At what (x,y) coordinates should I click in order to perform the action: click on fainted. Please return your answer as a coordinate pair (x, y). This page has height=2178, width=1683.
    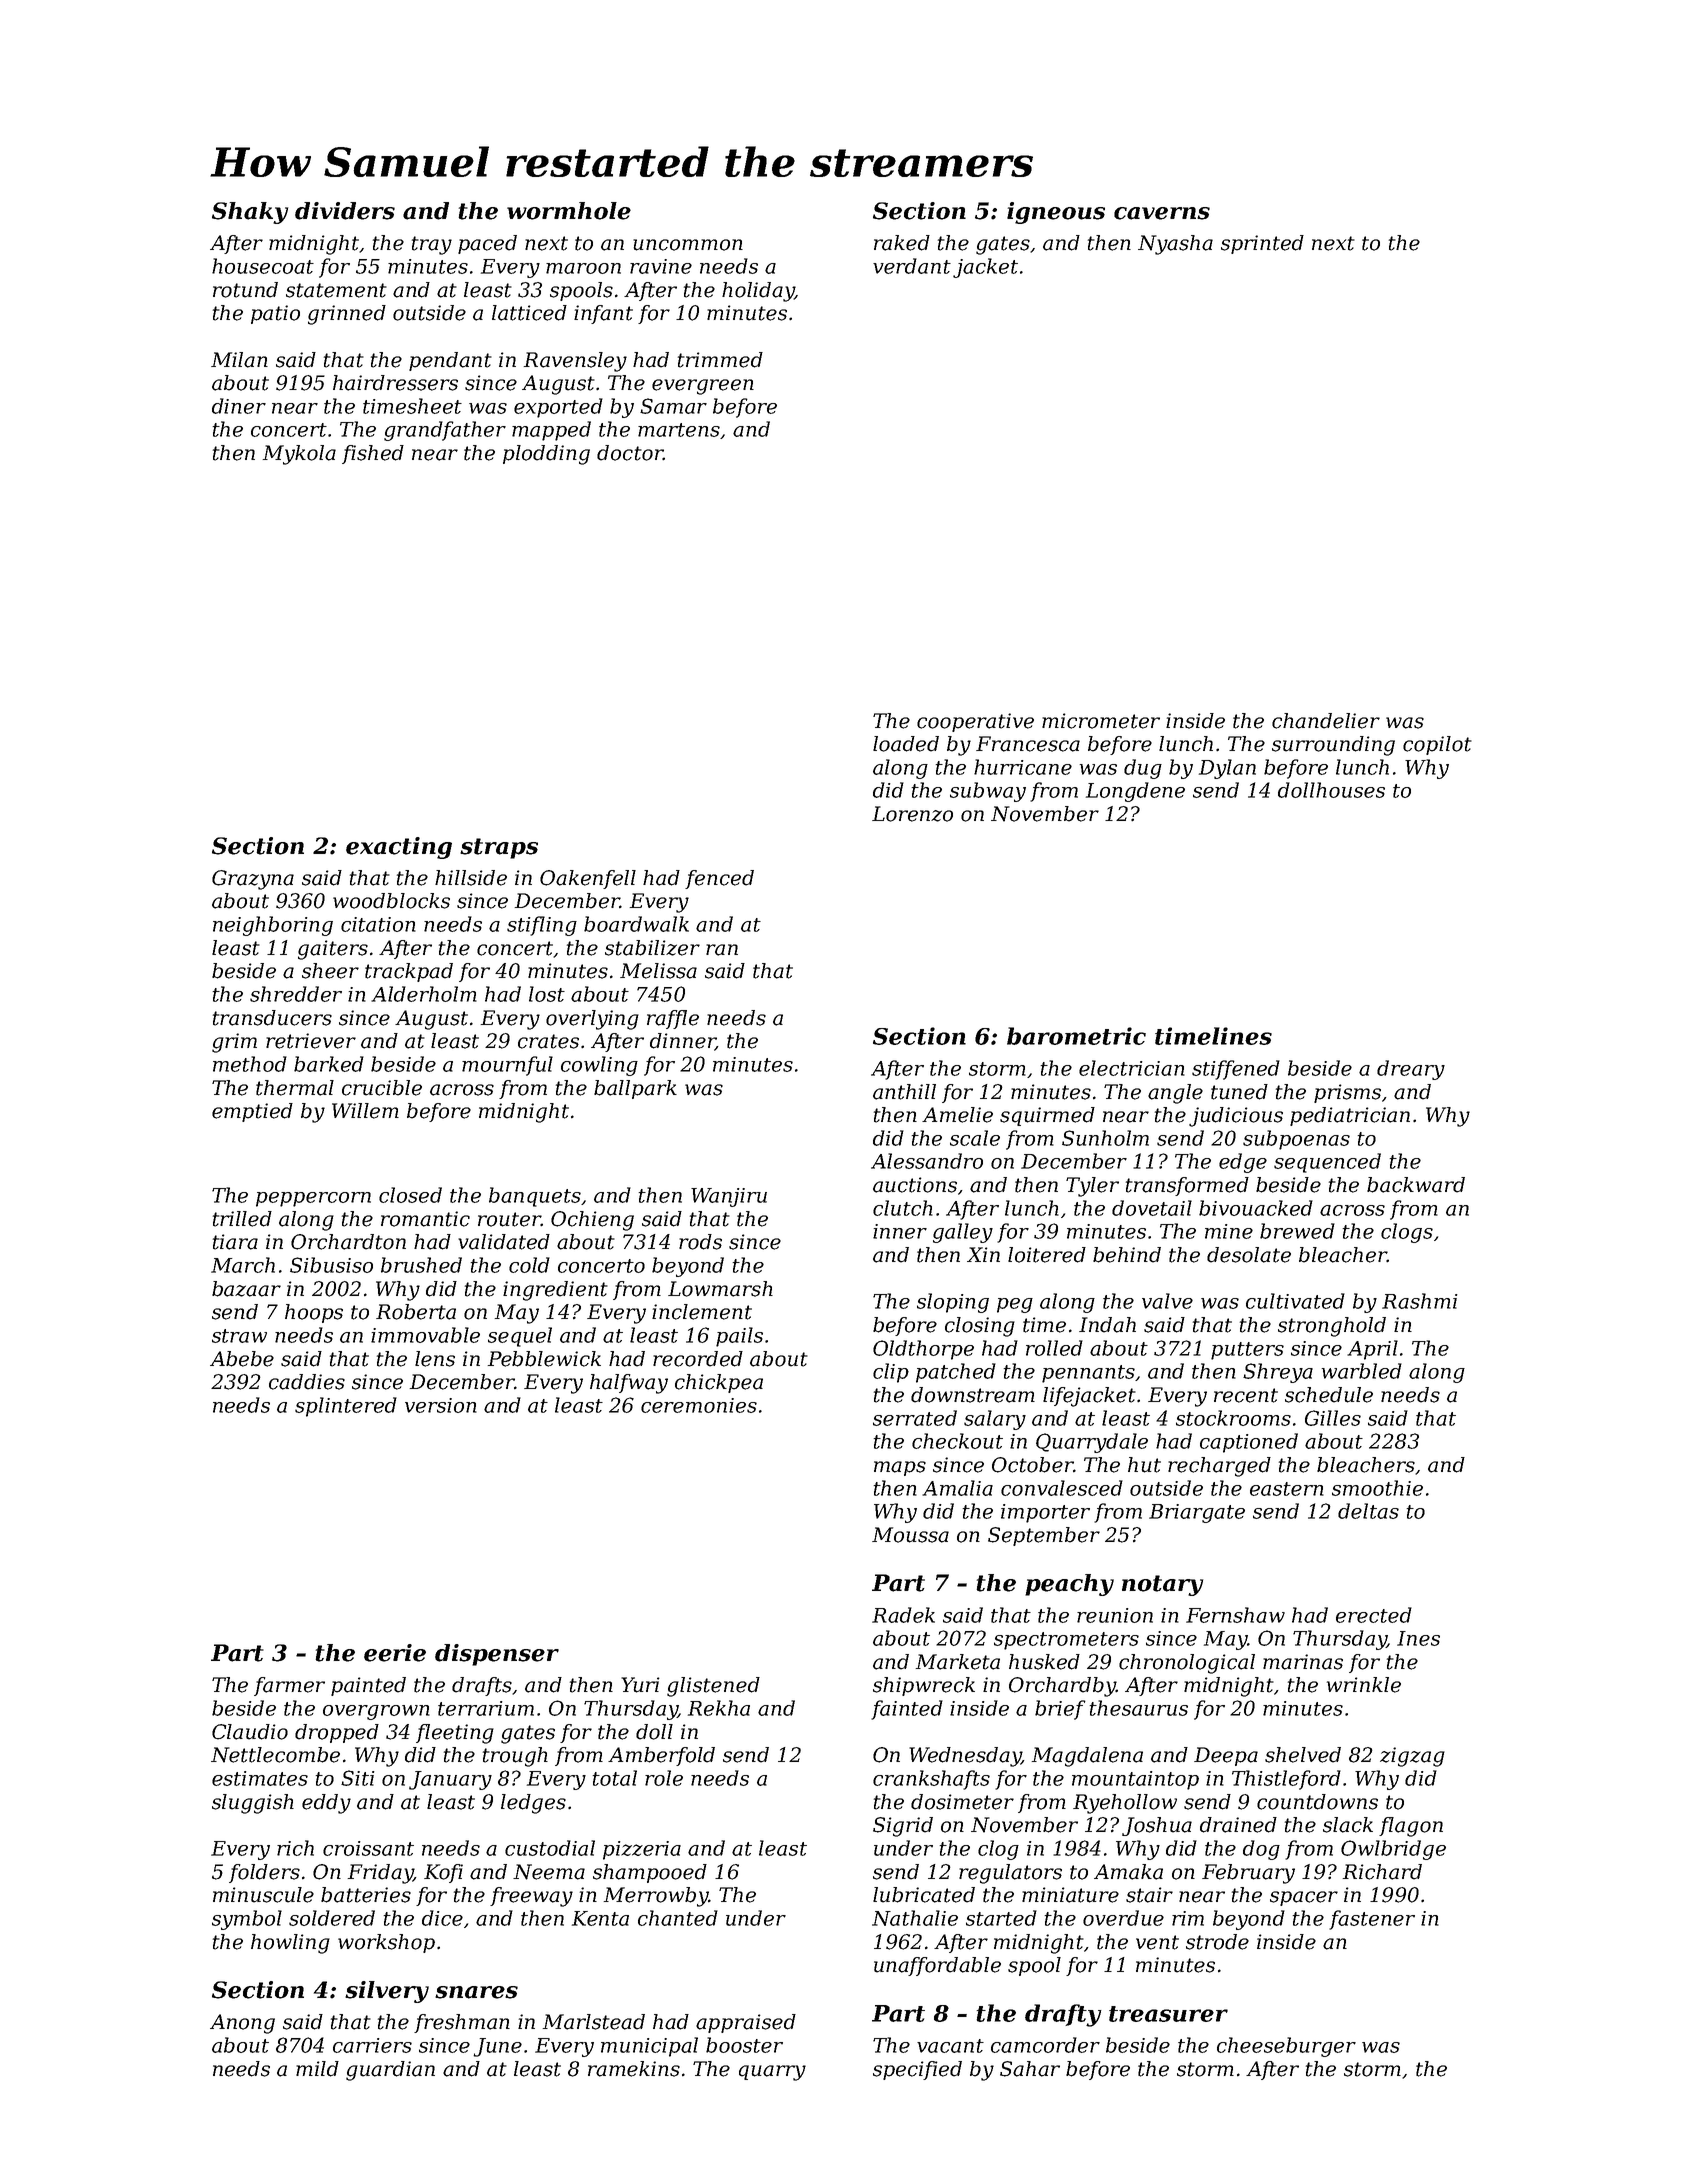
    Looking at the image, I should click on (907, 1710).
